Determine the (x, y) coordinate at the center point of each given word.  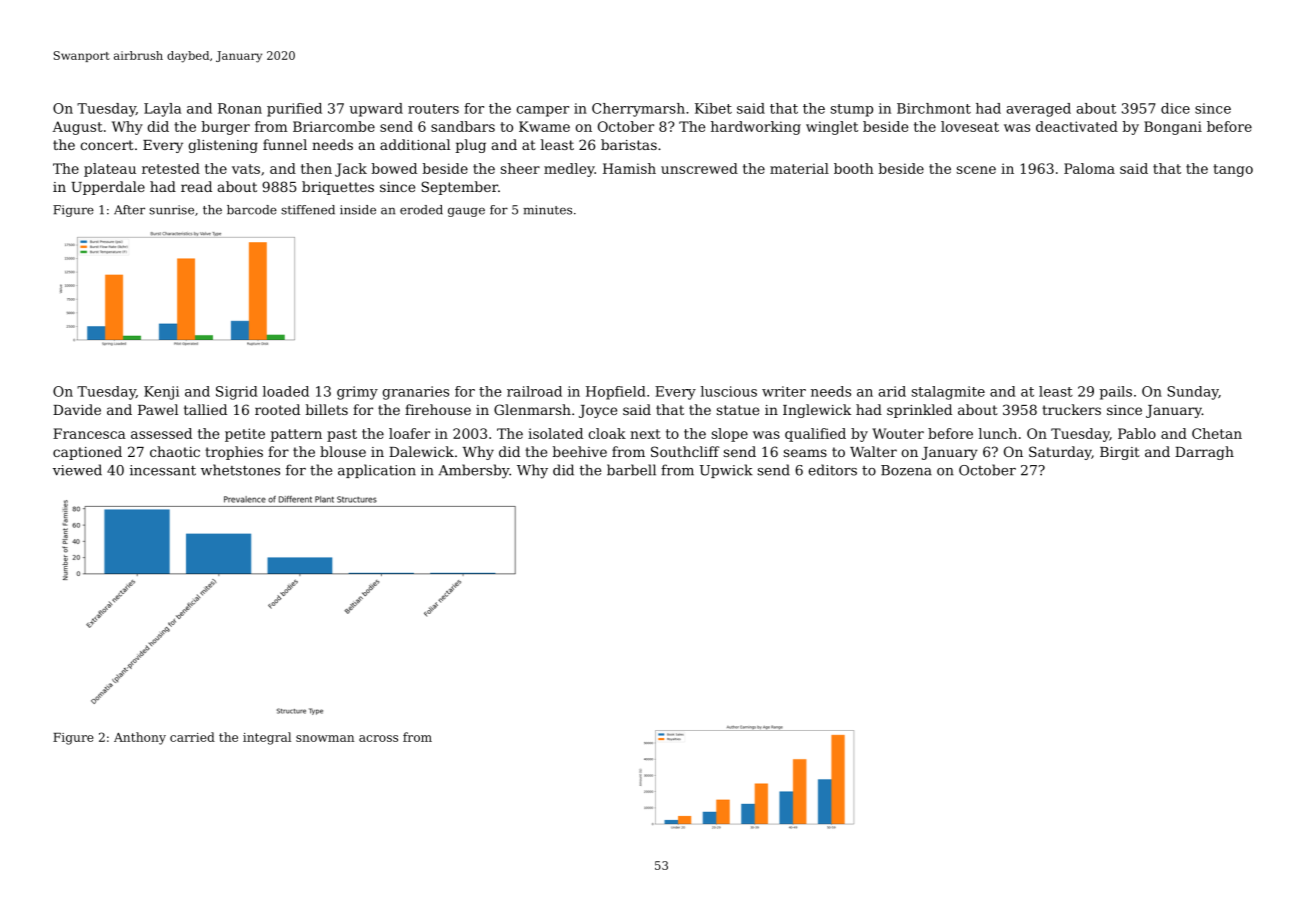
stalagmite (948, 393)
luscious (729, 391)
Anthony (140, 738)
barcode (252, 210)
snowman (325, 738)
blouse (343, 451)
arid (892, 391)
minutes (547, 210)
